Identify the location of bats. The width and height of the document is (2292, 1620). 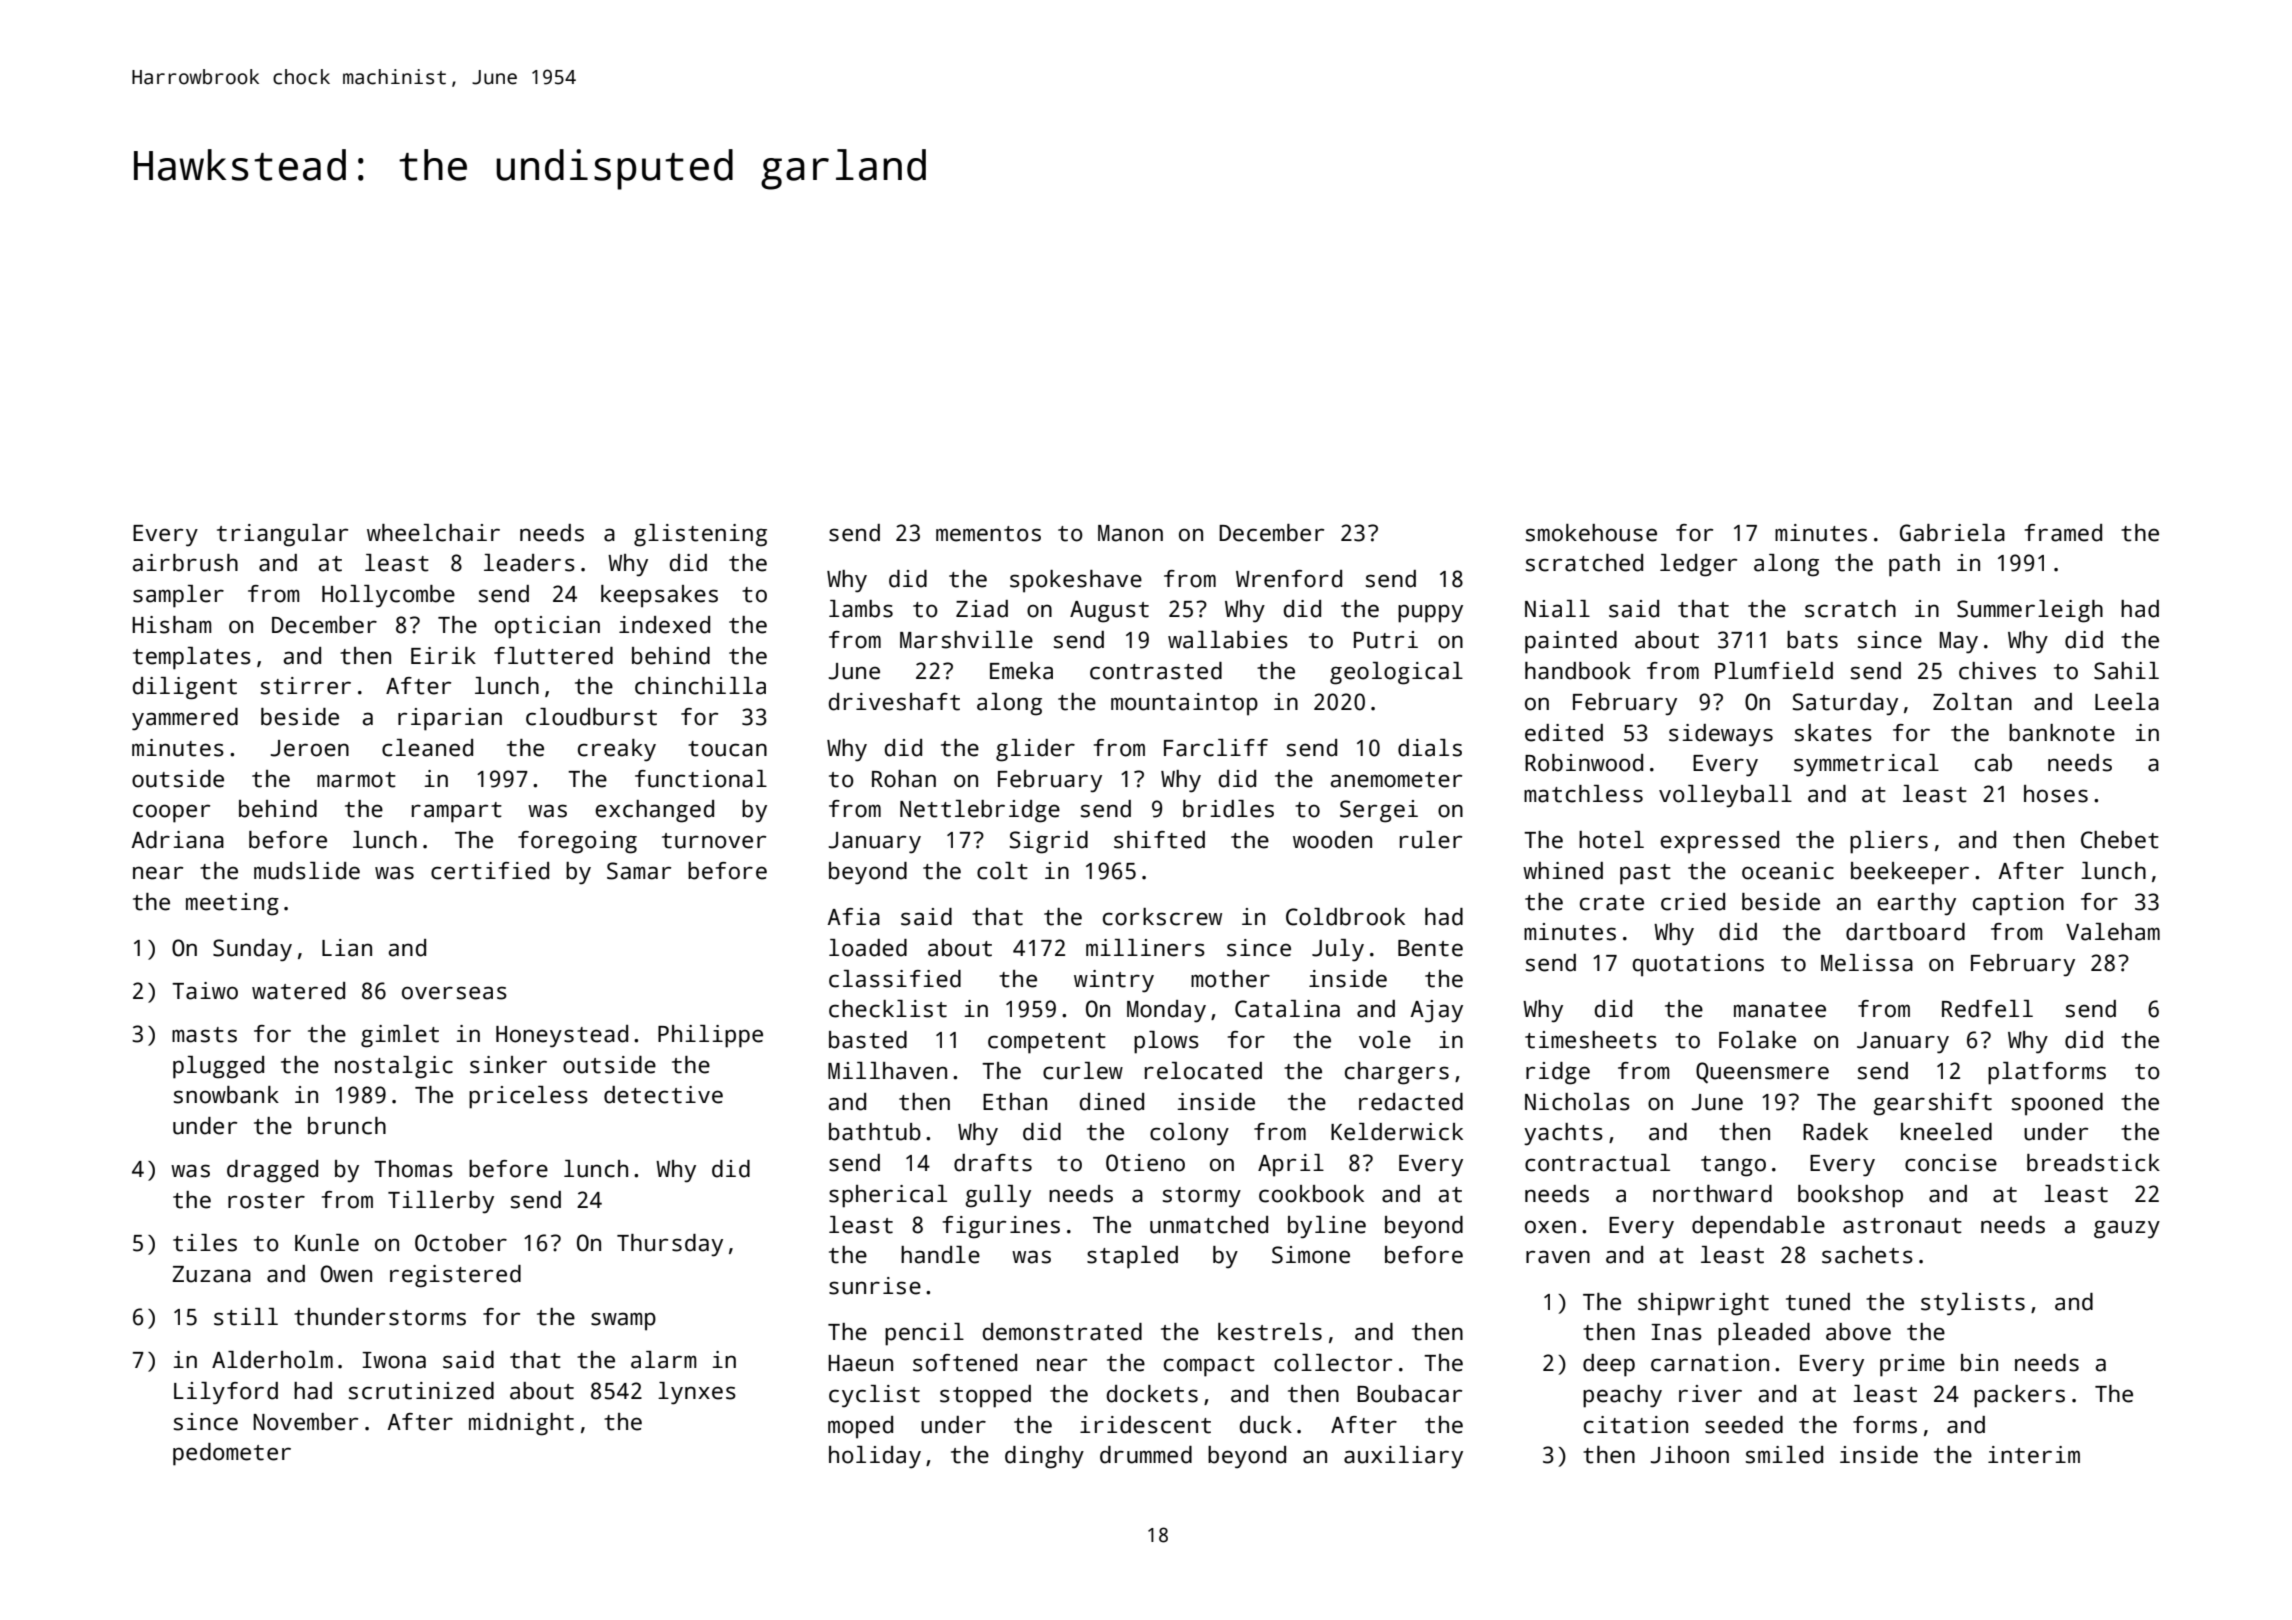
(1812, 640).
